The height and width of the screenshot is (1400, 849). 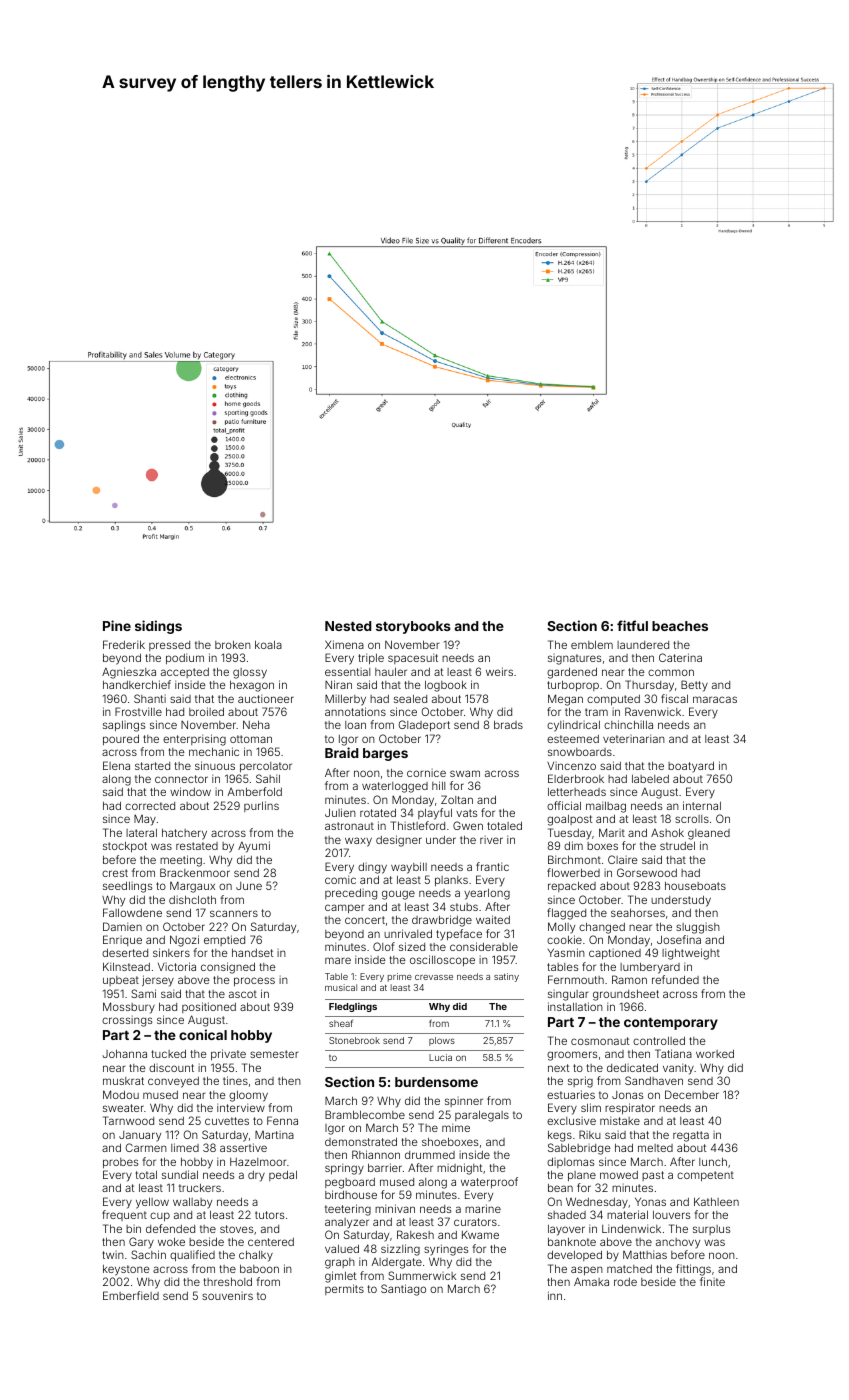 What do you see at coordinates (365, 1114) in the screenshot?
I see `Bramblecombe` at bounding box center [365, 1114].
